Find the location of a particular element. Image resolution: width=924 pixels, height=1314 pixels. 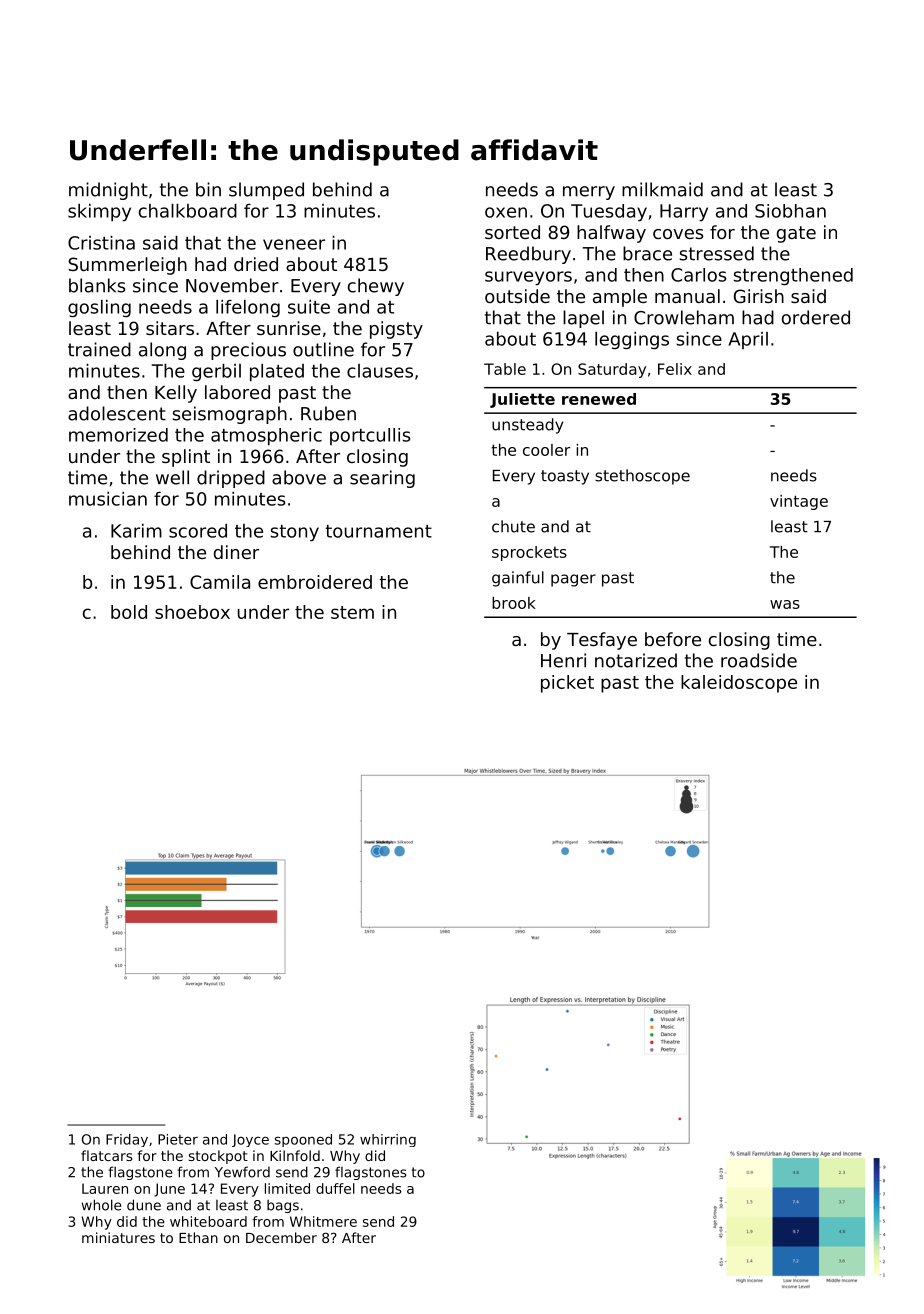

midnight is located at coordinates (108, 191).
